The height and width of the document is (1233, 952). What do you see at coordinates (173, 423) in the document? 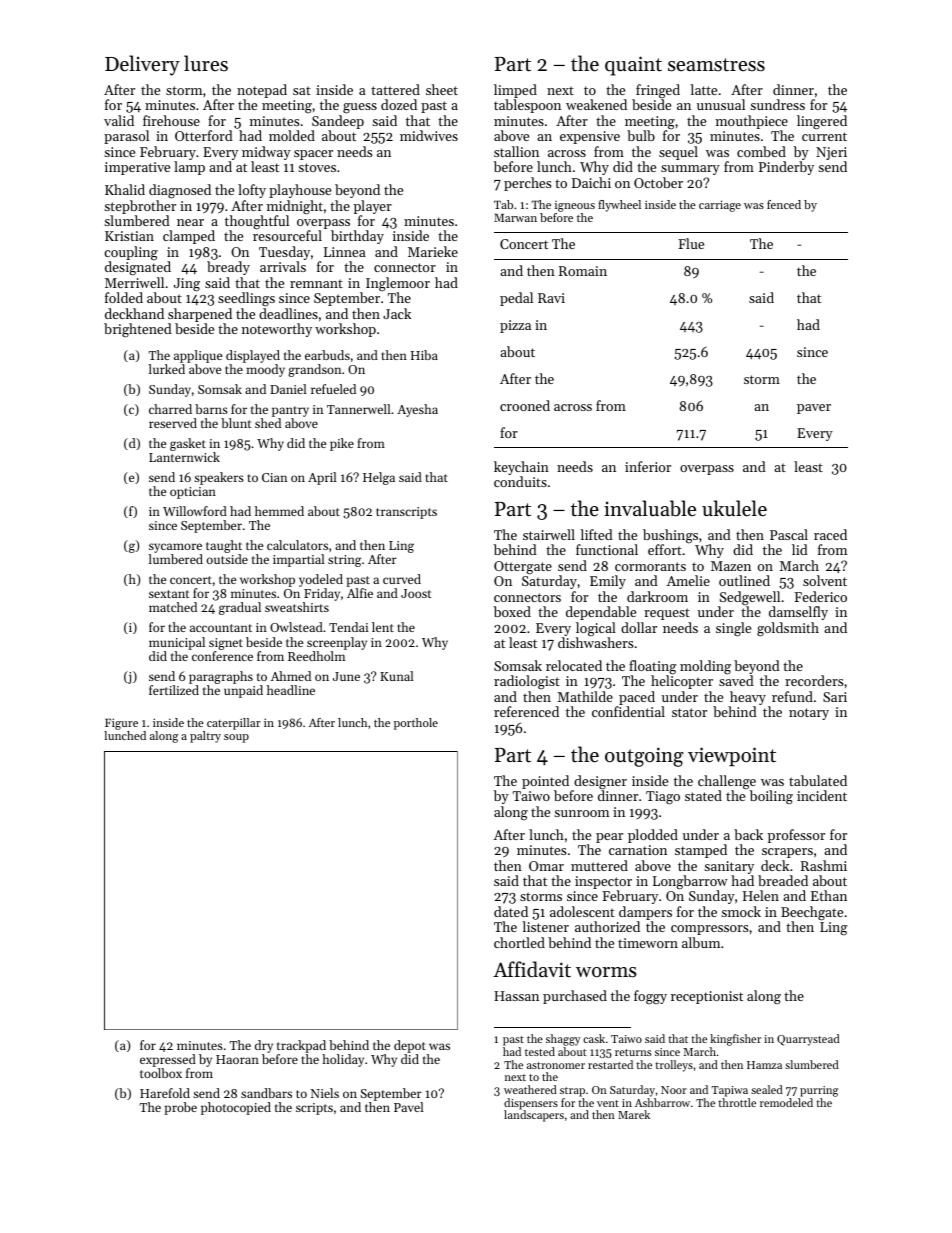
I see `reserved` at bounding box center [173, 423].
